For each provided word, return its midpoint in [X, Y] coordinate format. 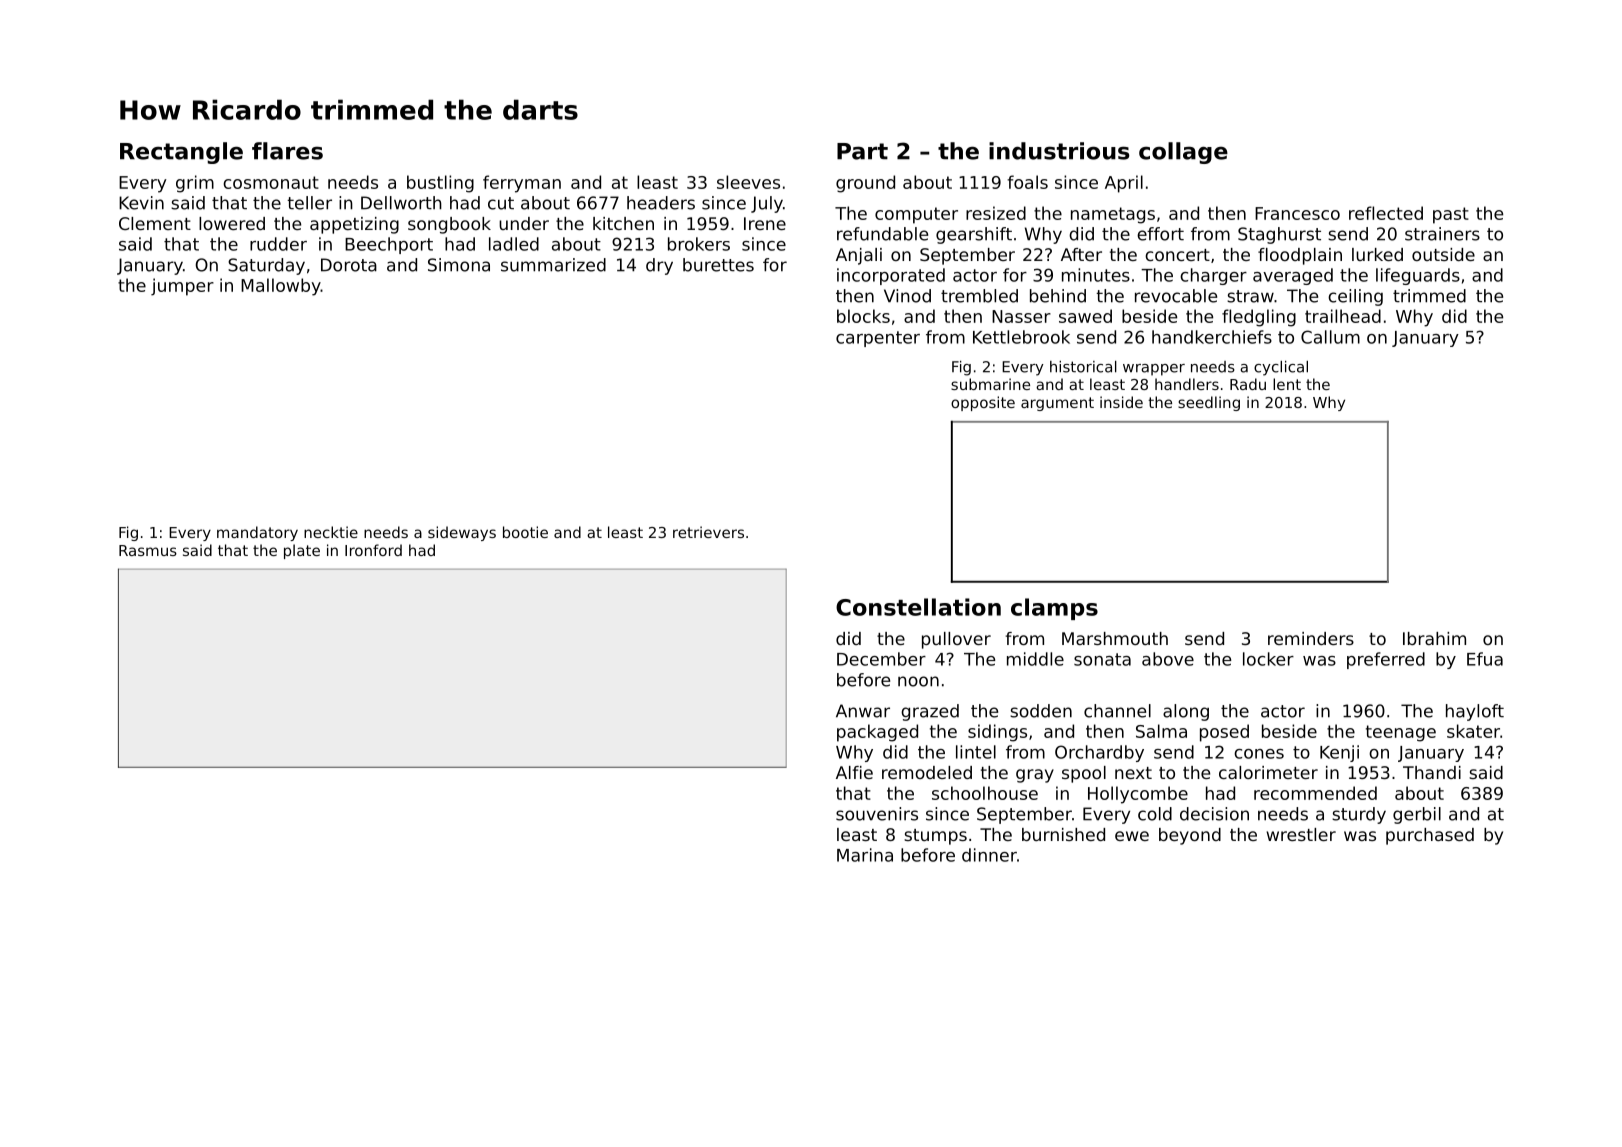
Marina [865, 855]
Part [862, 151]
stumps [935, 837]
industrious [1059, 151]
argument [1057, 404]
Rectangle [181, 153]
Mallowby [281, 287]
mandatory [257, 533]
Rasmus [148, 550]
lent [1287, 384]
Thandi [1432, 772]
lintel [976, 752]
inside [1121, 402]
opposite [983, 403]
